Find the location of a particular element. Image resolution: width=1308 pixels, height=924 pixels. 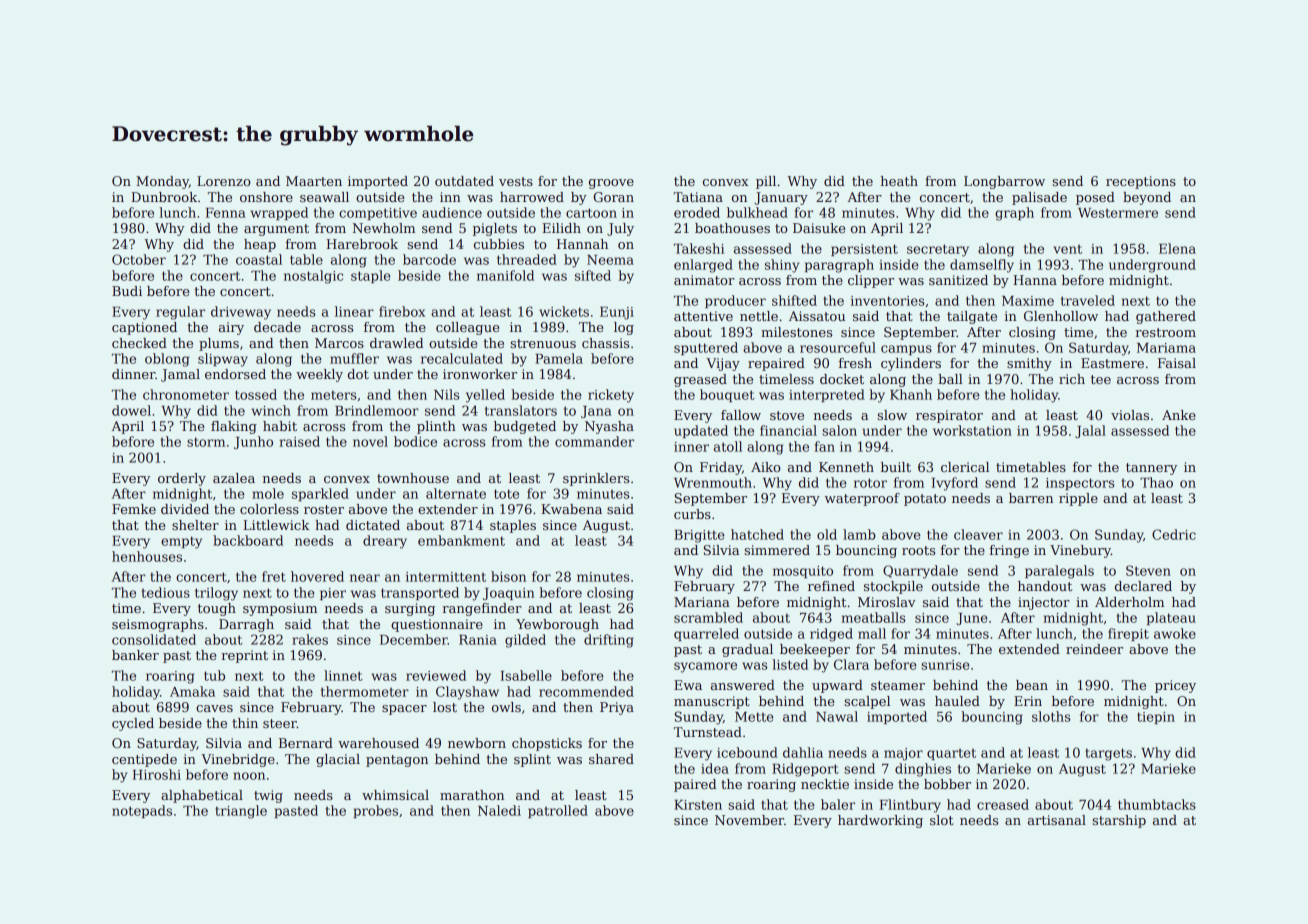

Budi is located at coordinates (127, 291).
